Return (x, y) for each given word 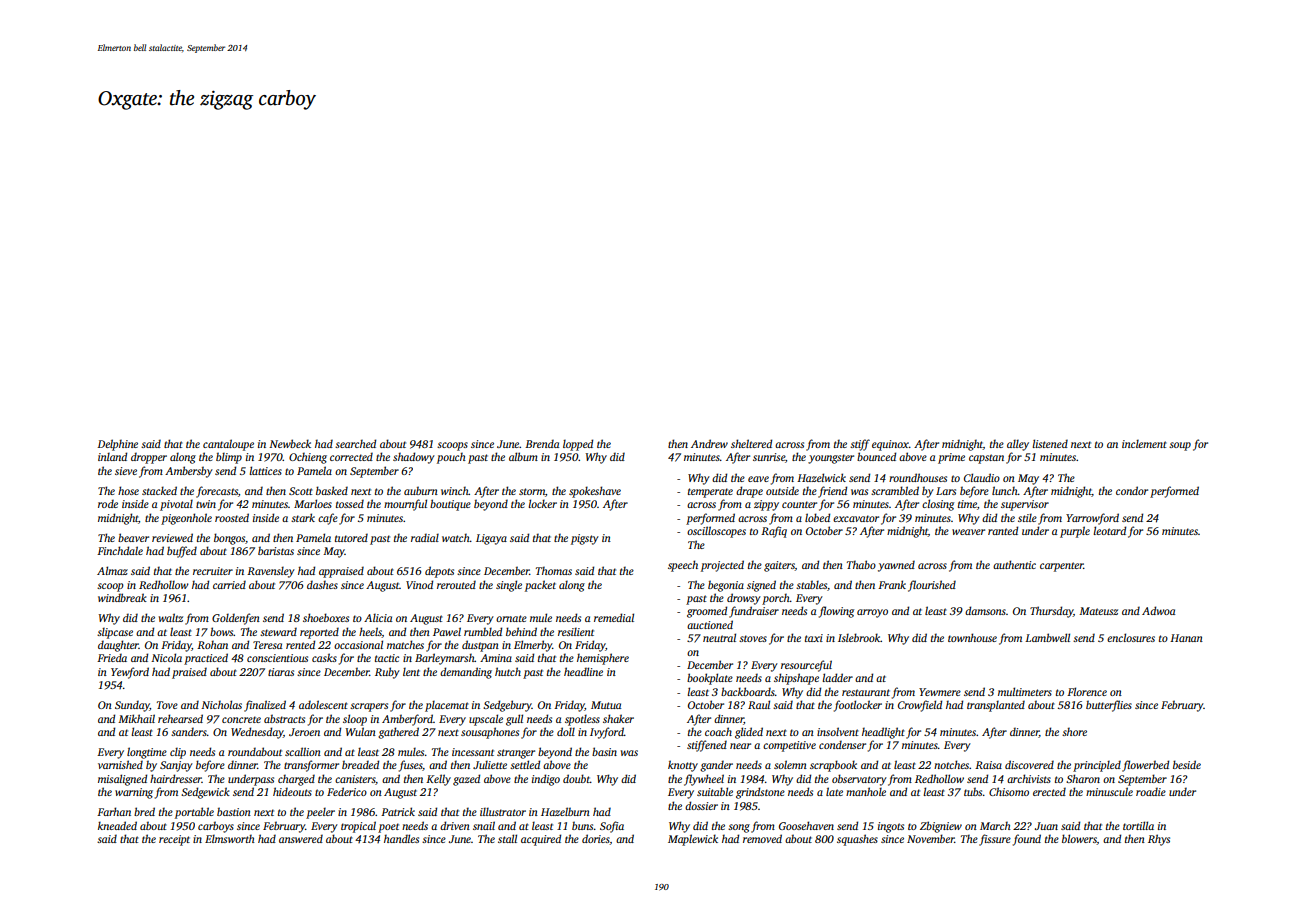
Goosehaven (806, 825)
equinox (890, 445)
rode (108, 503)
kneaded (117, 825)
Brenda (542, 443)
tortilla (1138, 825)
